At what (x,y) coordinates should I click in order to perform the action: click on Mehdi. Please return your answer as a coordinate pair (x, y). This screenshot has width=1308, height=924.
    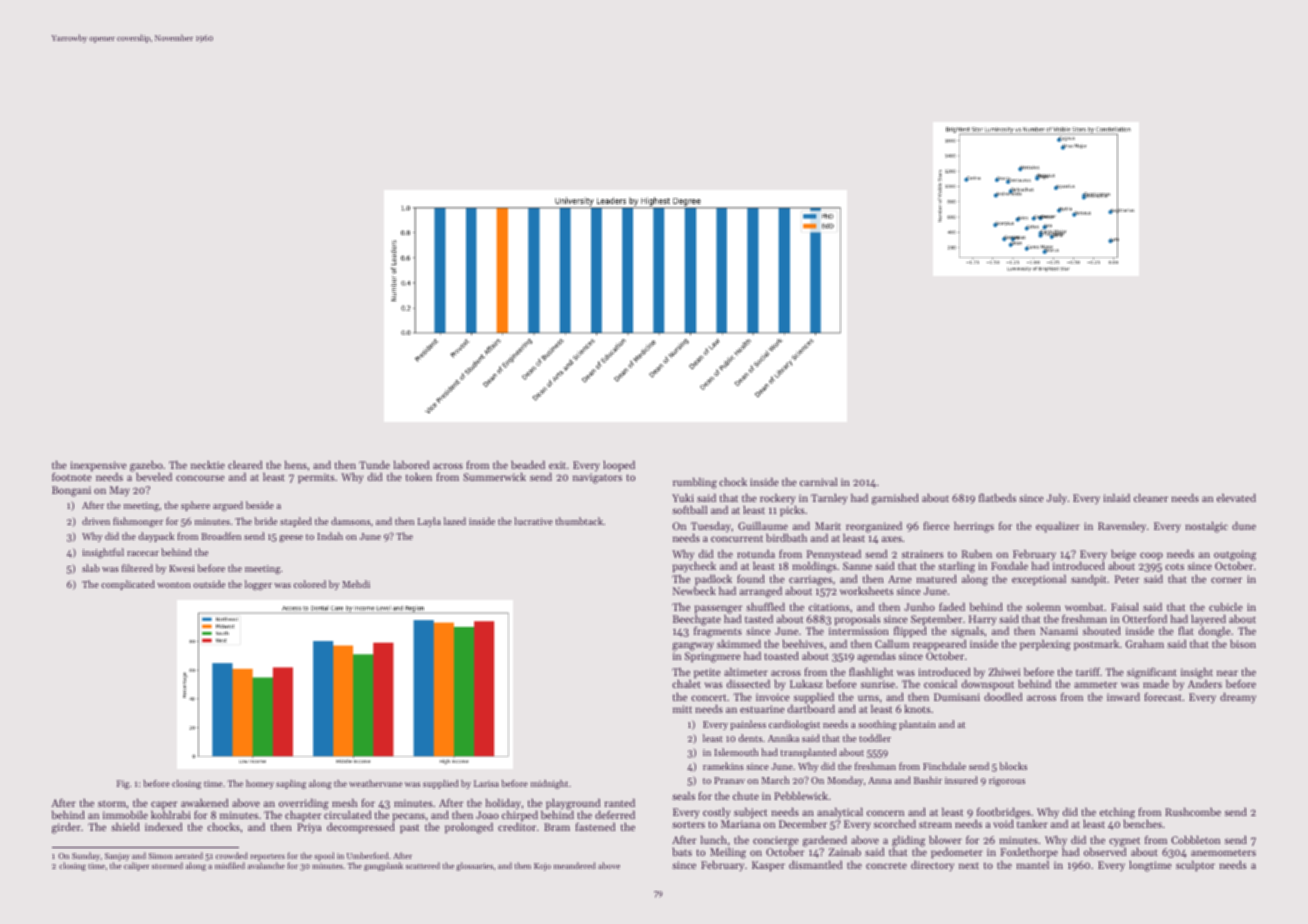
    Looking at the image, I should click on (356, 584).
